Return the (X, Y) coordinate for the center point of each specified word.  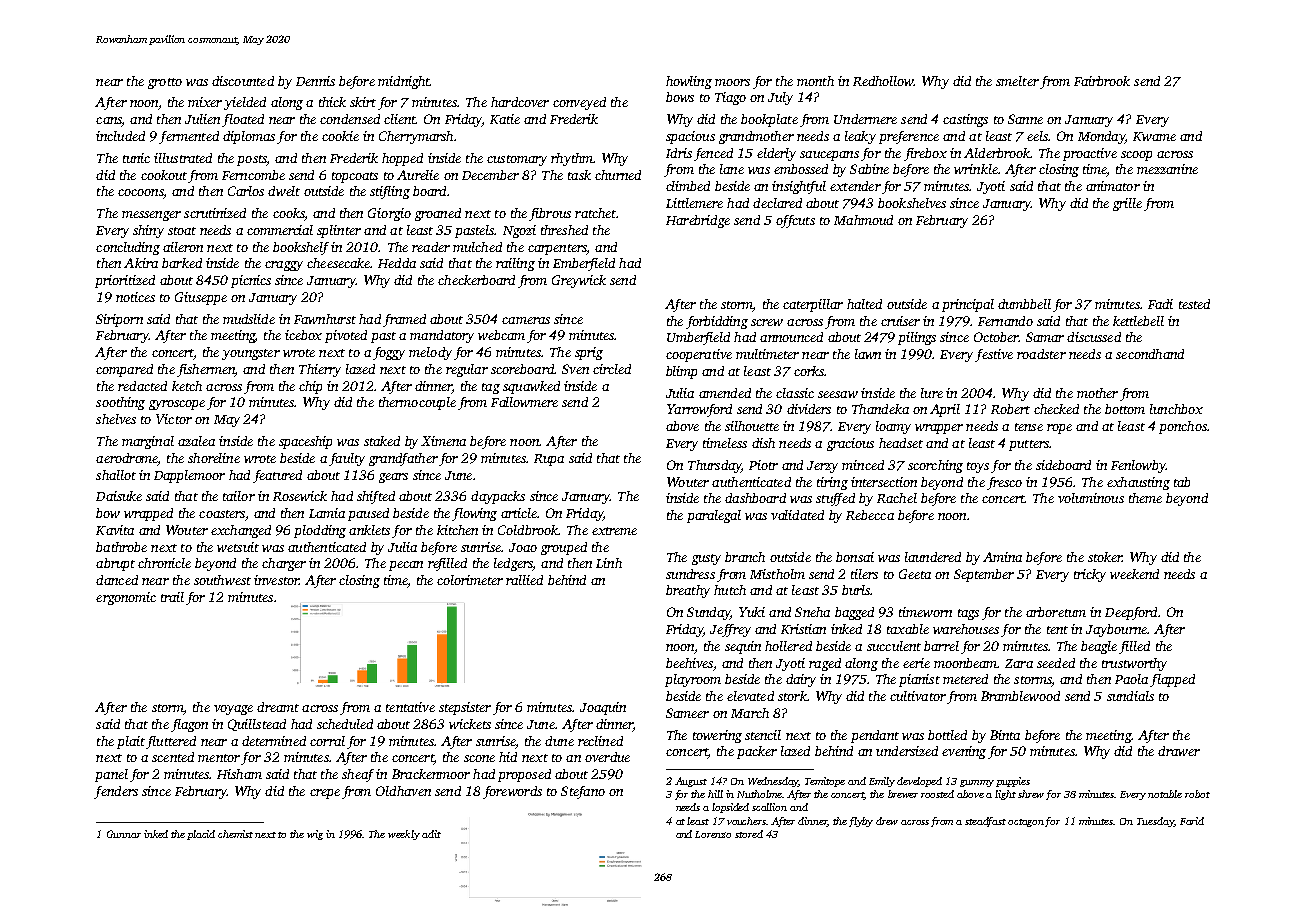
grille (1127, 204)
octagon (1026, 823)
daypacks (498, 497)
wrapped (148, 514)
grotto (165, 83)
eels (1037, 136)
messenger (151, 216)
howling (689, 82)
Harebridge (698, 221)
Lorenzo (713, 834)
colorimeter (470, 580)
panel (111, 775)
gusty (706, 559)
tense (1029, 427)
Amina (1002, 557)
